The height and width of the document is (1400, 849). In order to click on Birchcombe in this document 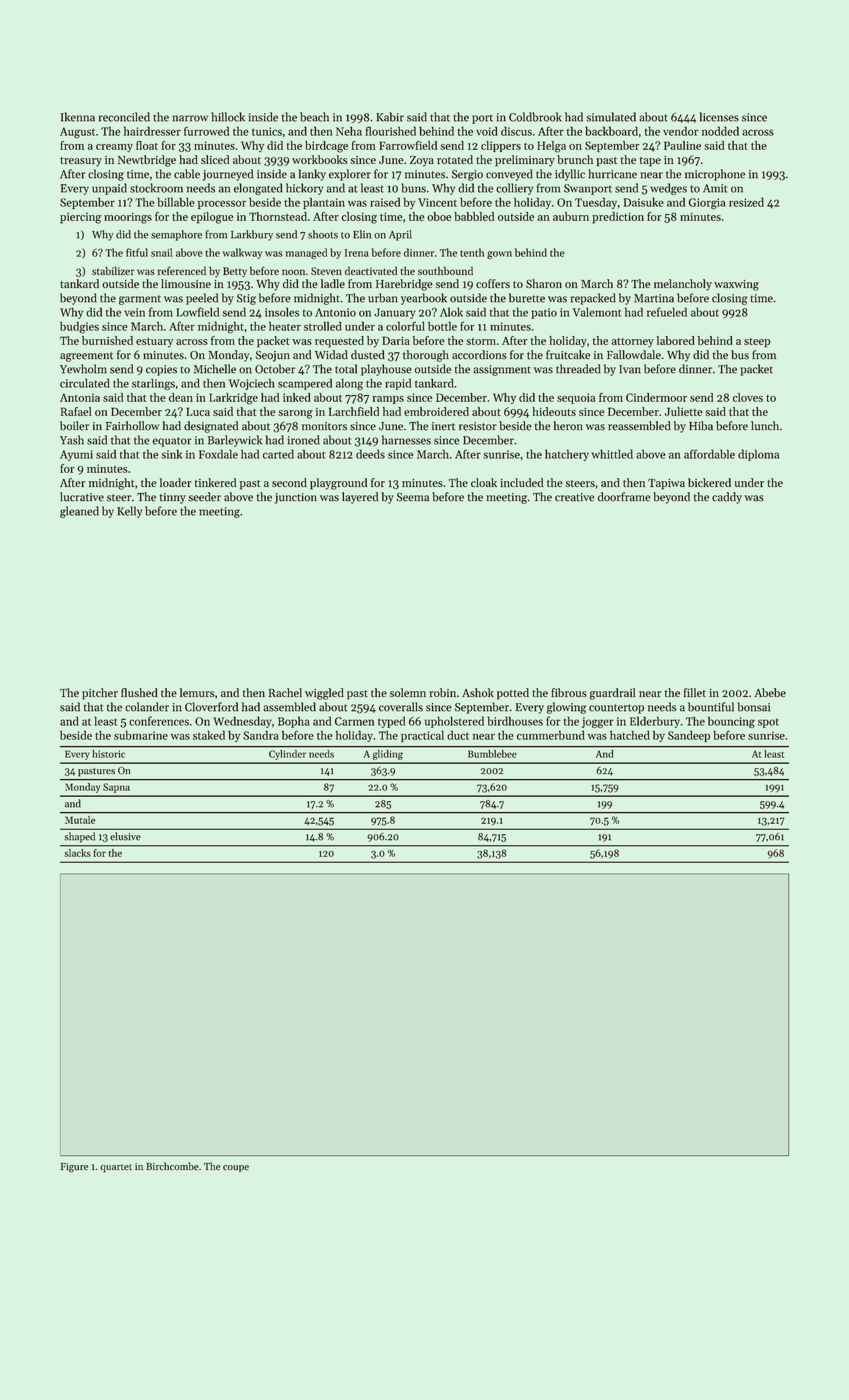, I will do `click(172, 1166)`.
